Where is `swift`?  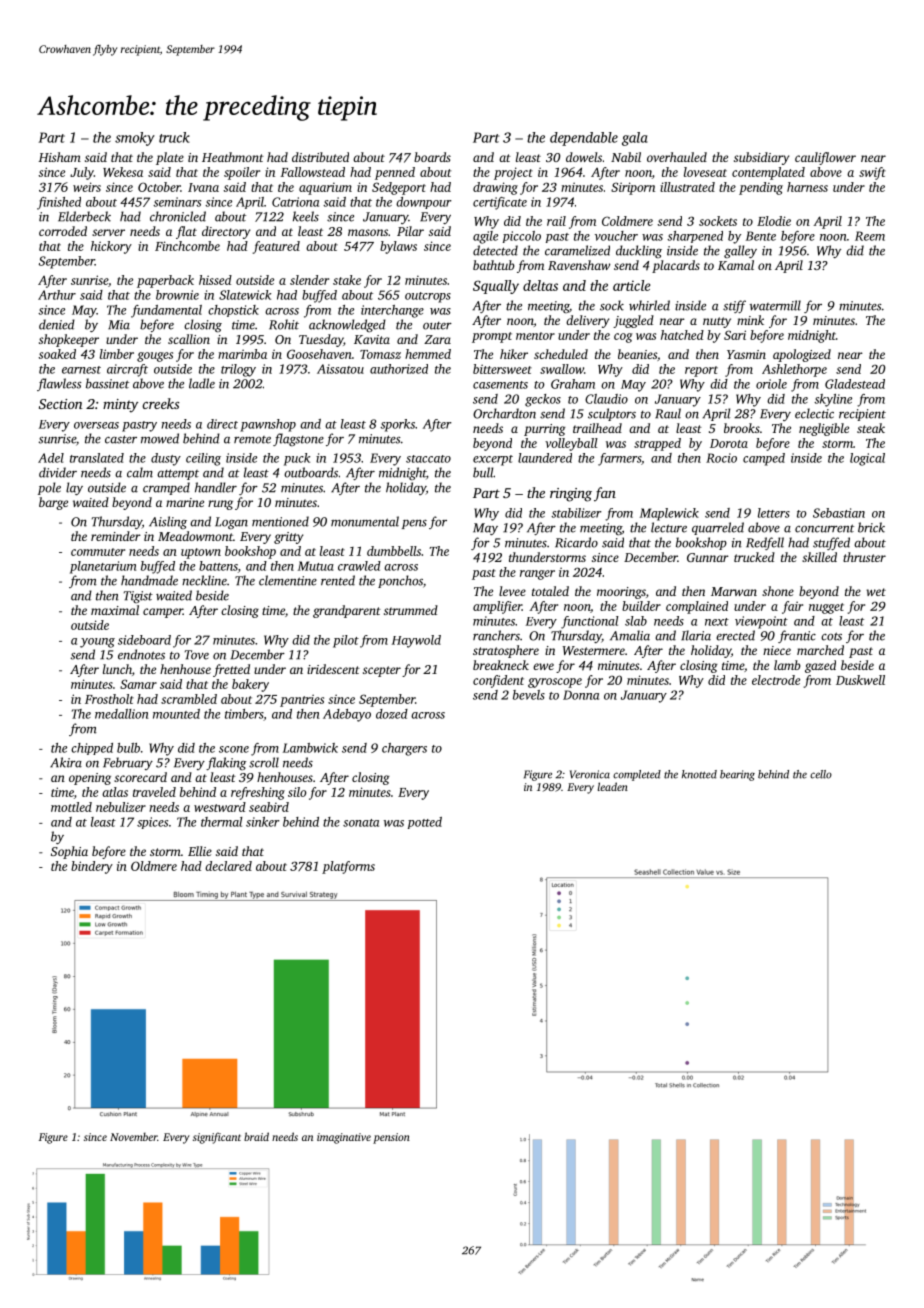 swift is located at coordinates (872, 173).
